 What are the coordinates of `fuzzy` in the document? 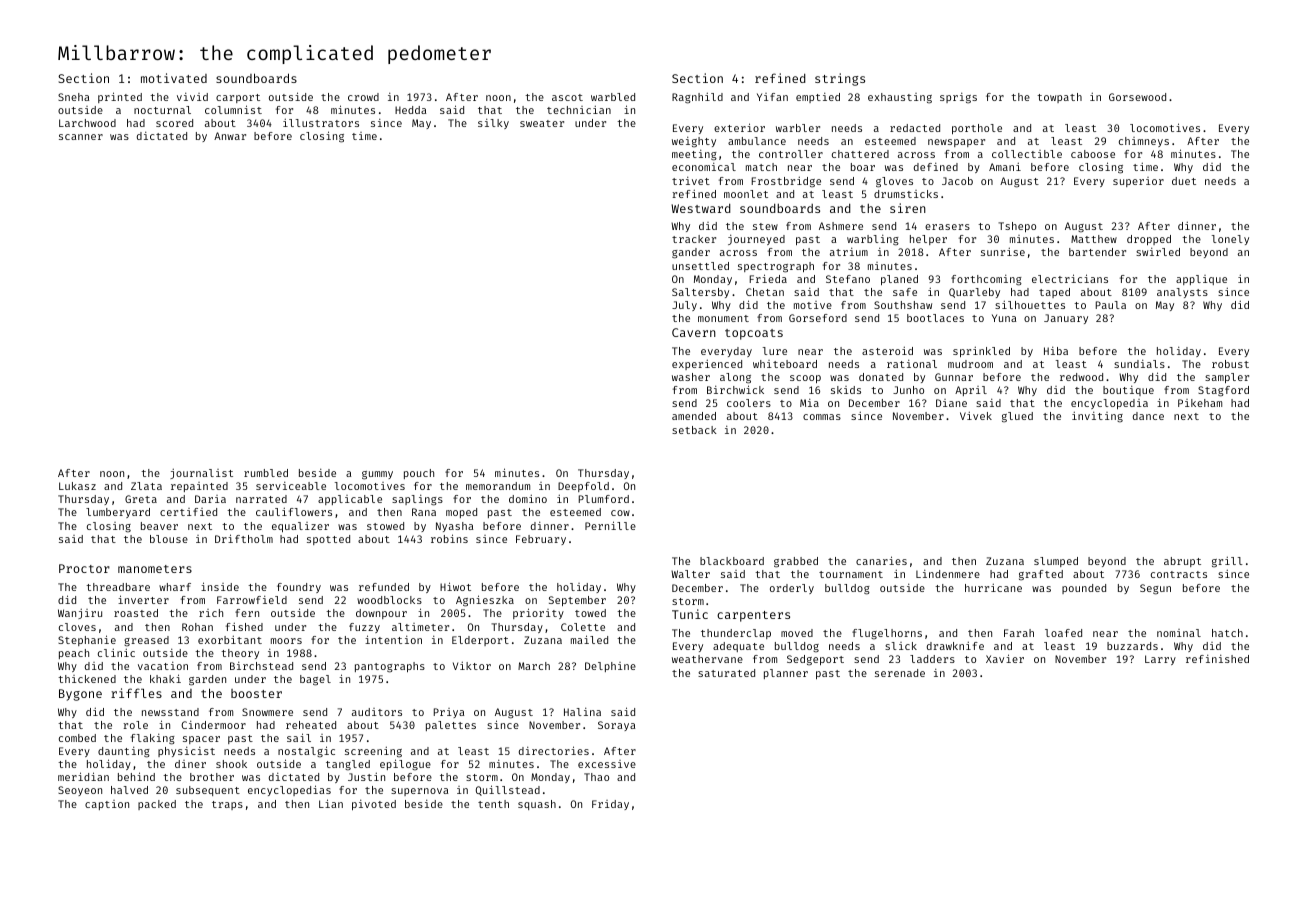 It's located at (364, 628).
